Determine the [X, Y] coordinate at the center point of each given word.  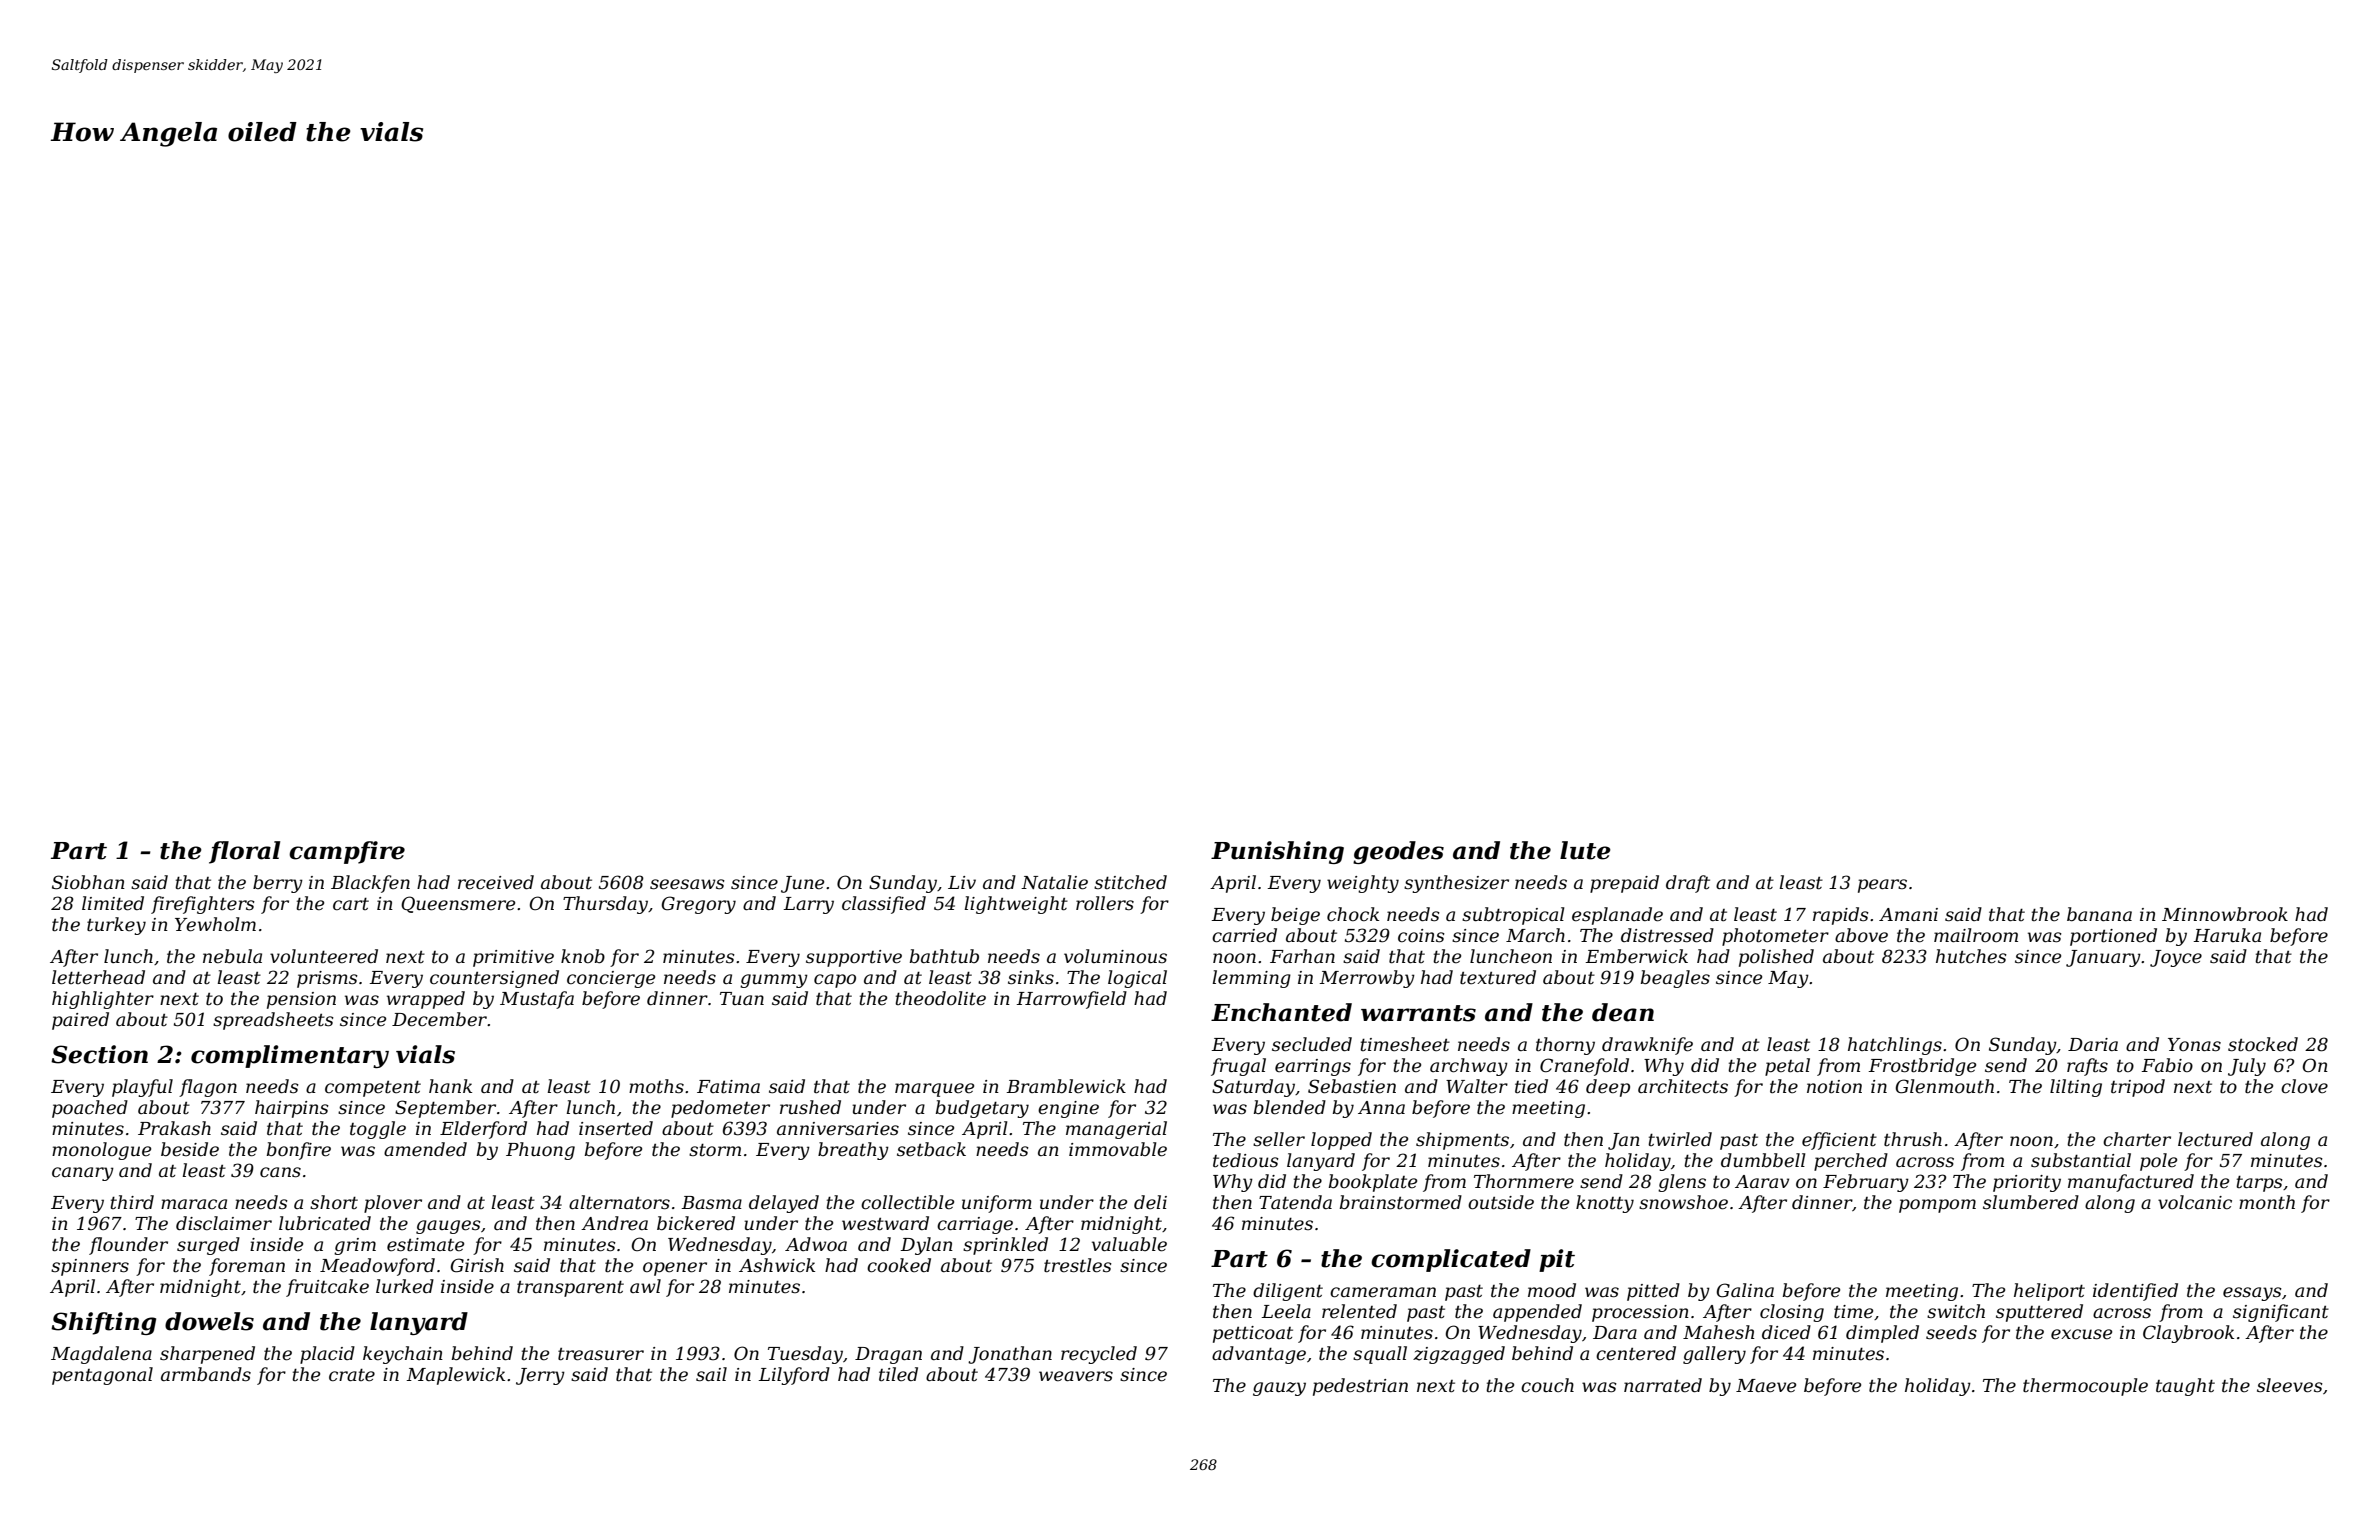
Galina [1745, 1290]
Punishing [1277, 852]
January [2103, 958]
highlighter [103, 1000]
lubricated [325, 1223]
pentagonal [102, 1376]
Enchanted [1281, 1012]
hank [450, 1086]
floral [244, 852]
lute [1585, 850]
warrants [1418, 1013]
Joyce [2176, 958]
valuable [1129, 1244]
